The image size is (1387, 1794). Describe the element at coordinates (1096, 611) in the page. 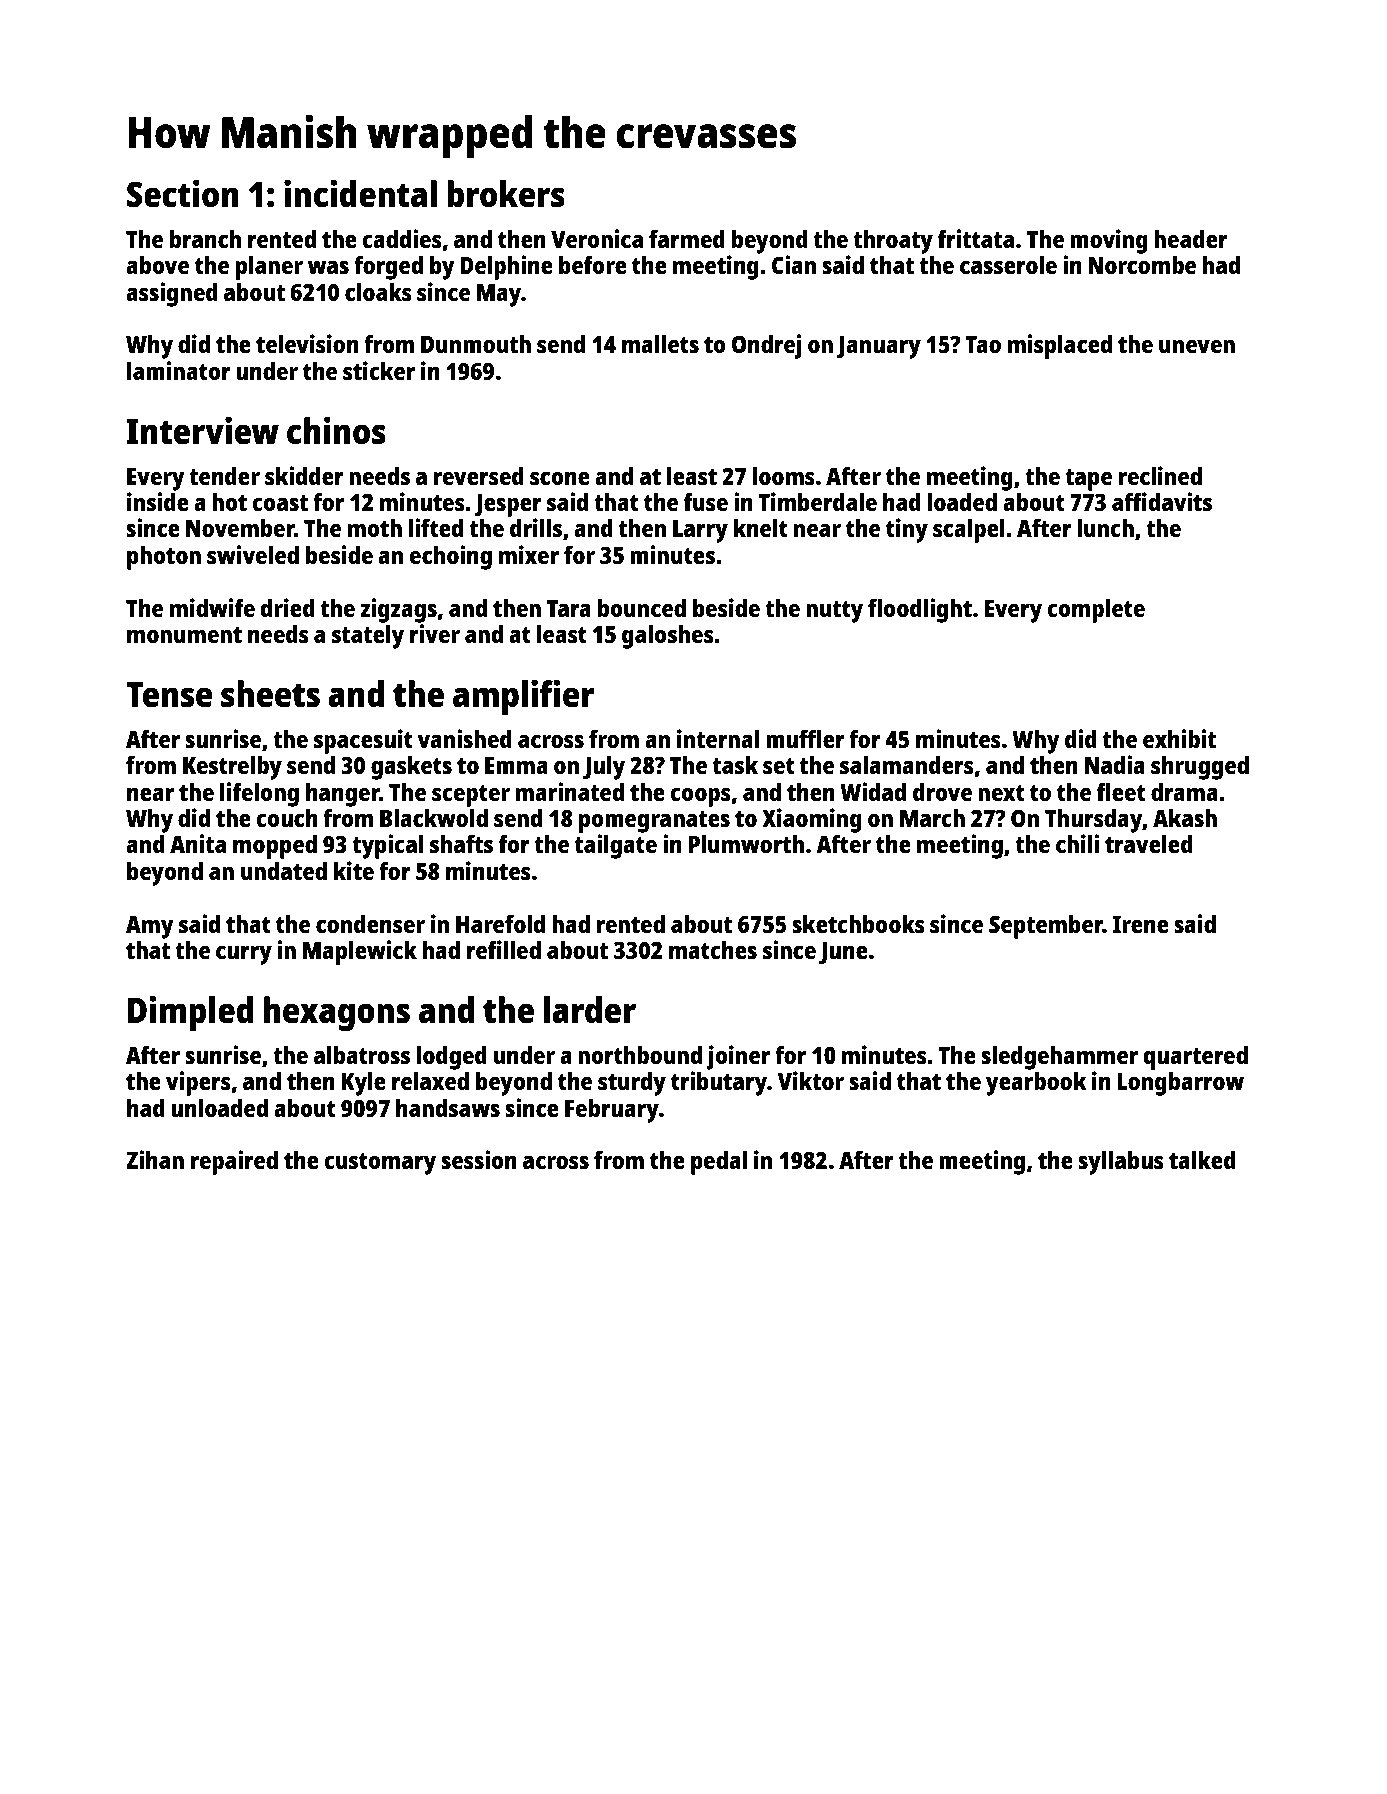

I see `complete` at that location.
